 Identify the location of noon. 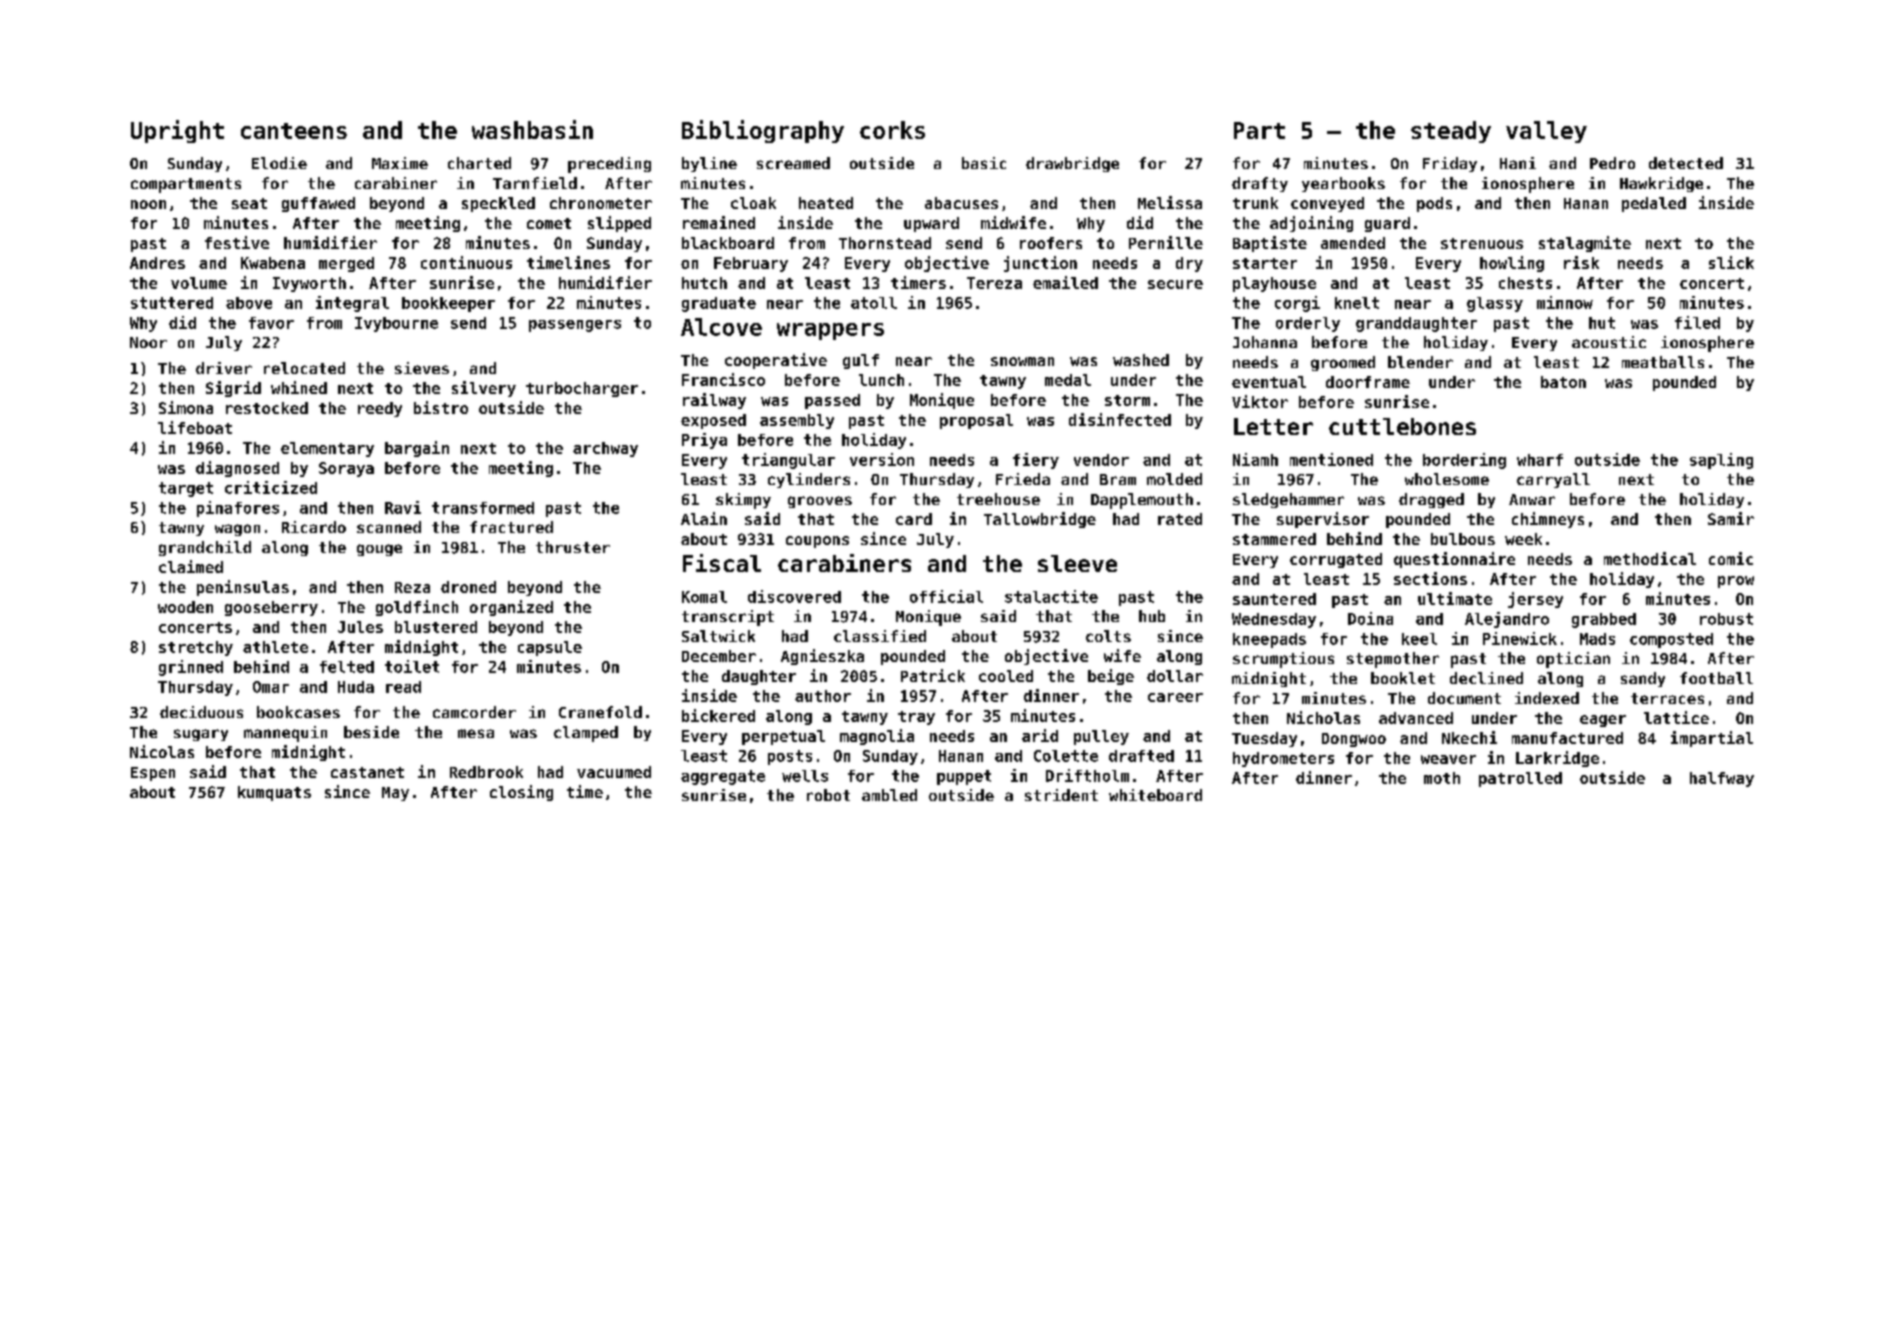
(148, 204).
